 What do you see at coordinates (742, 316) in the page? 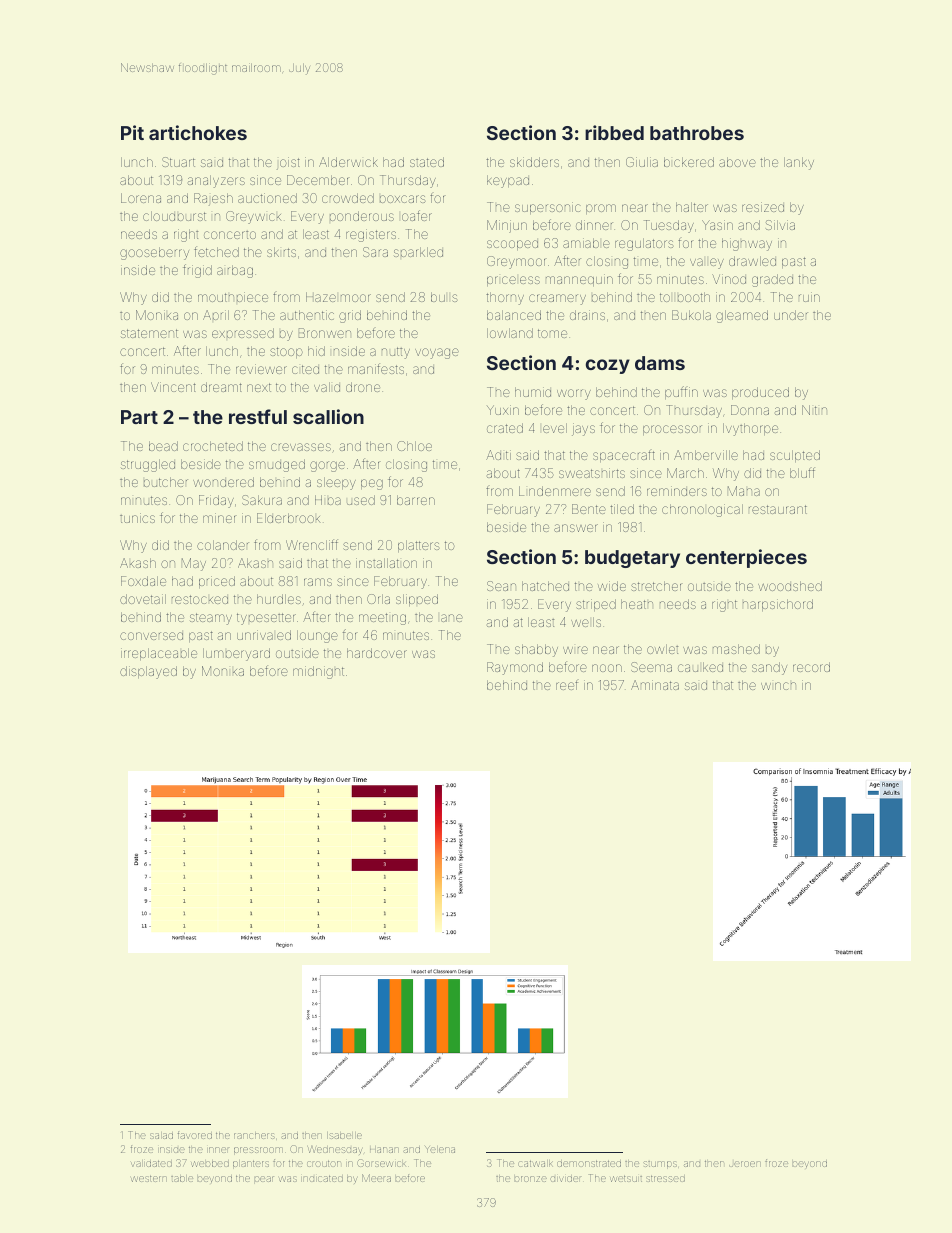
I see `gleamed` at bounding box center [742, 316].
